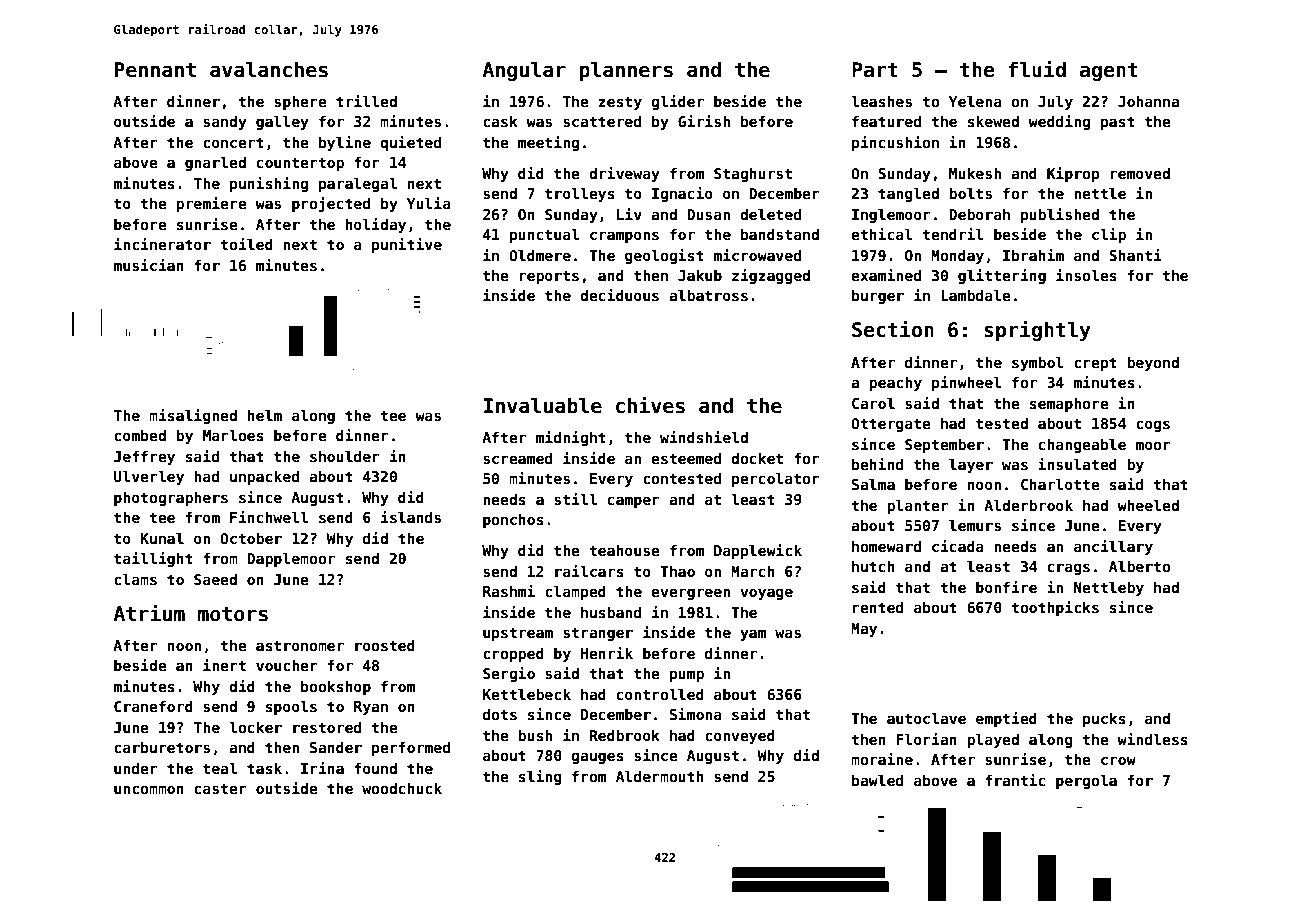  Describe the element at coordinates (366, 101) in the screenshot. I see `trilled` at that location.
